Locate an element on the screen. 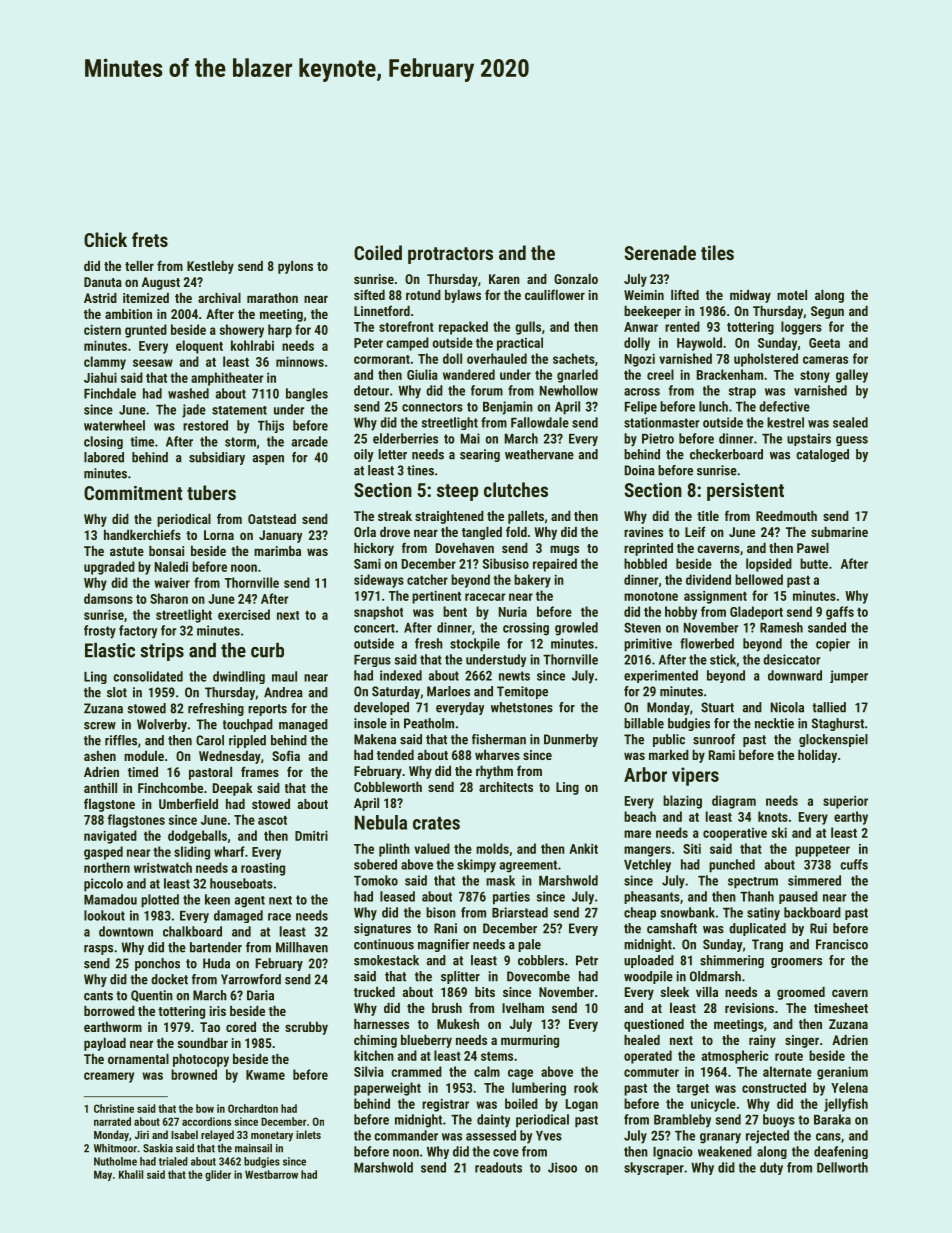 Image resolution: width=952 pixels, height=1233 pixels. pylons is located at coordinates (295, 267).
